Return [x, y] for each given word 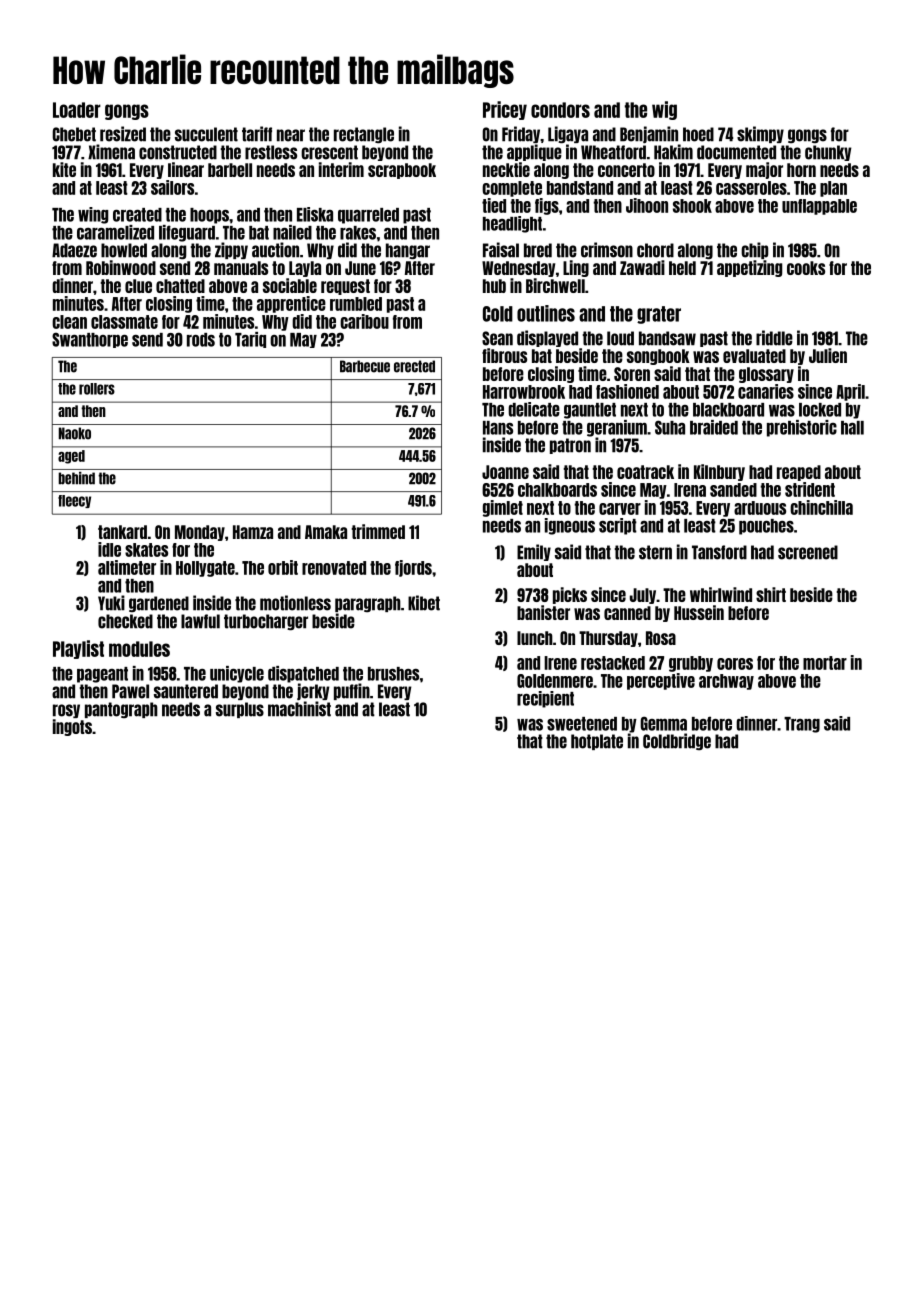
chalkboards [557, 490]
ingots [72, 727]
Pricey [505, 110]
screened [808, 552]
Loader [77, 110]
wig [664, 110]
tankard [122, 532]
